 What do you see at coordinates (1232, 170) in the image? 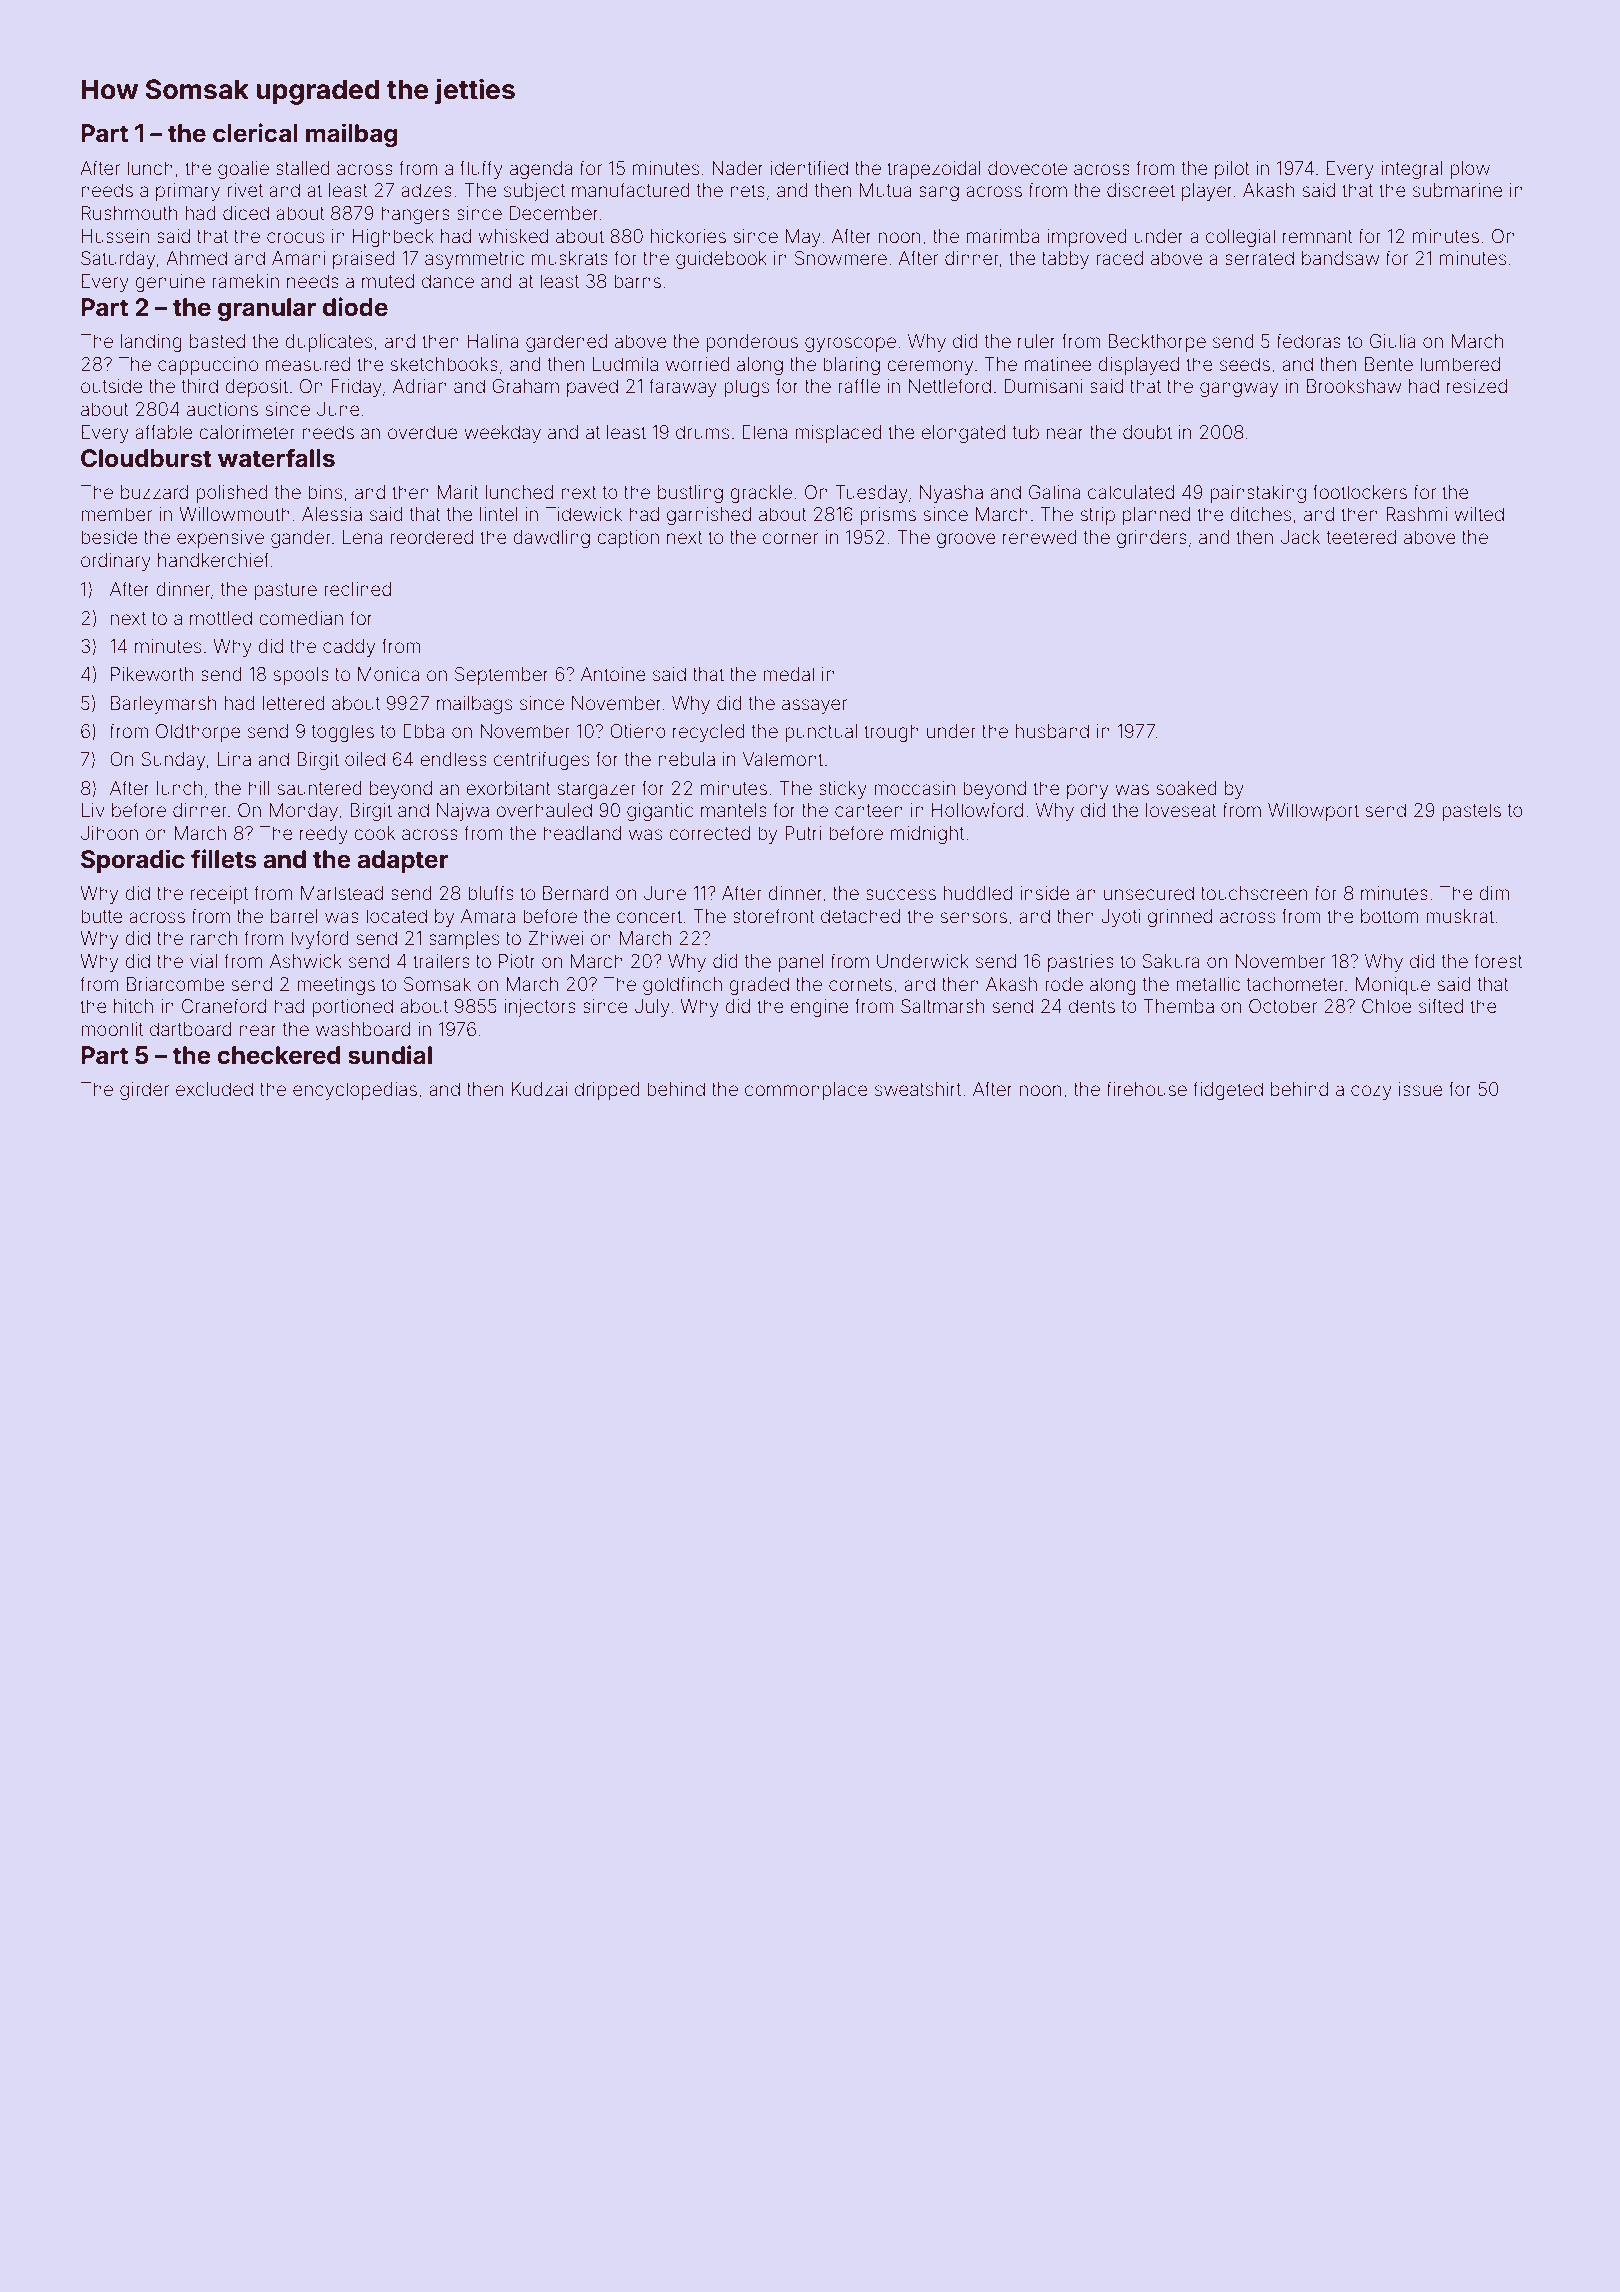
I see `pilot` at bounding box center [1232, 170].
